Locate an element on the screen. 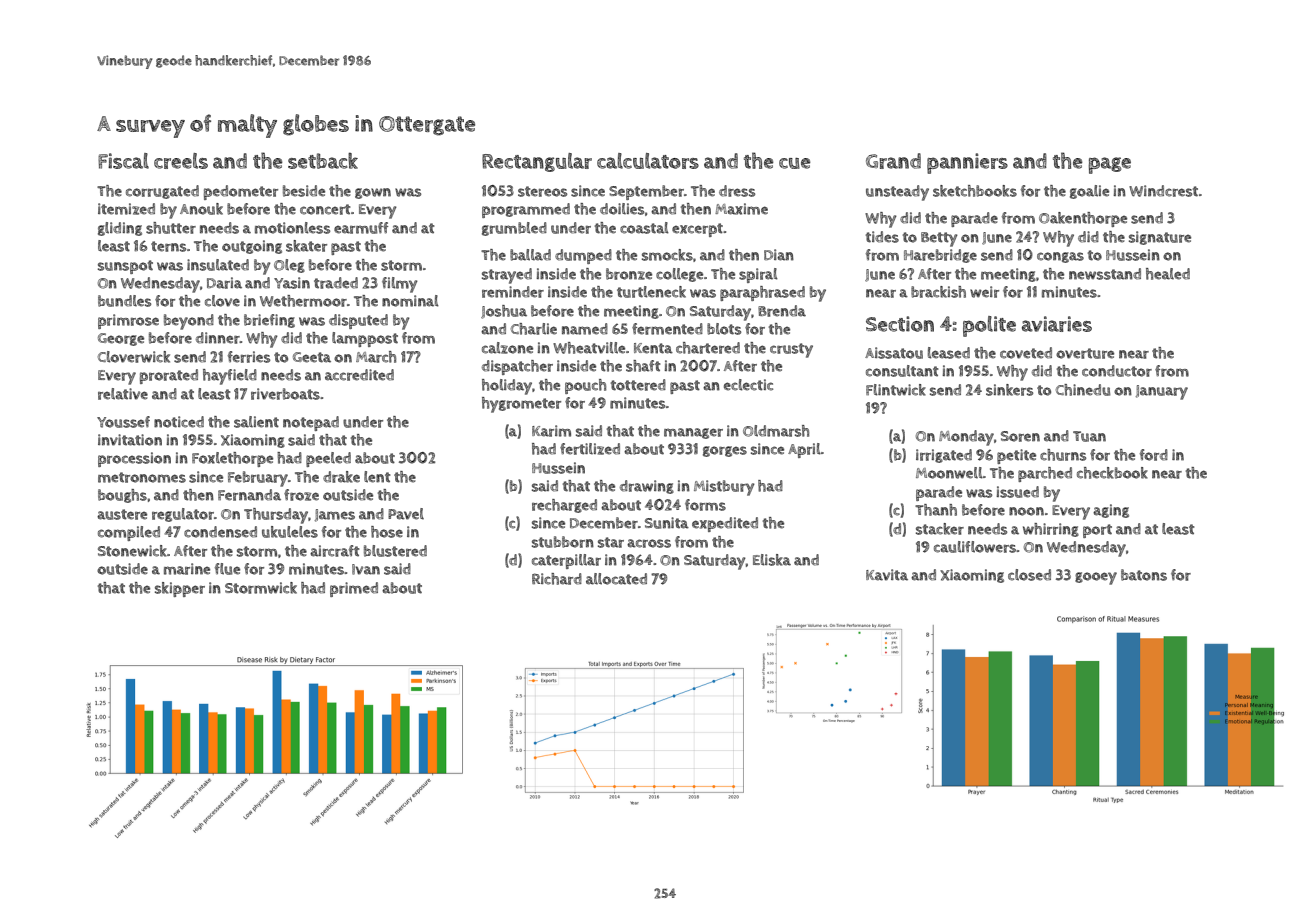  tottered is located at coordinates (638, 385).
